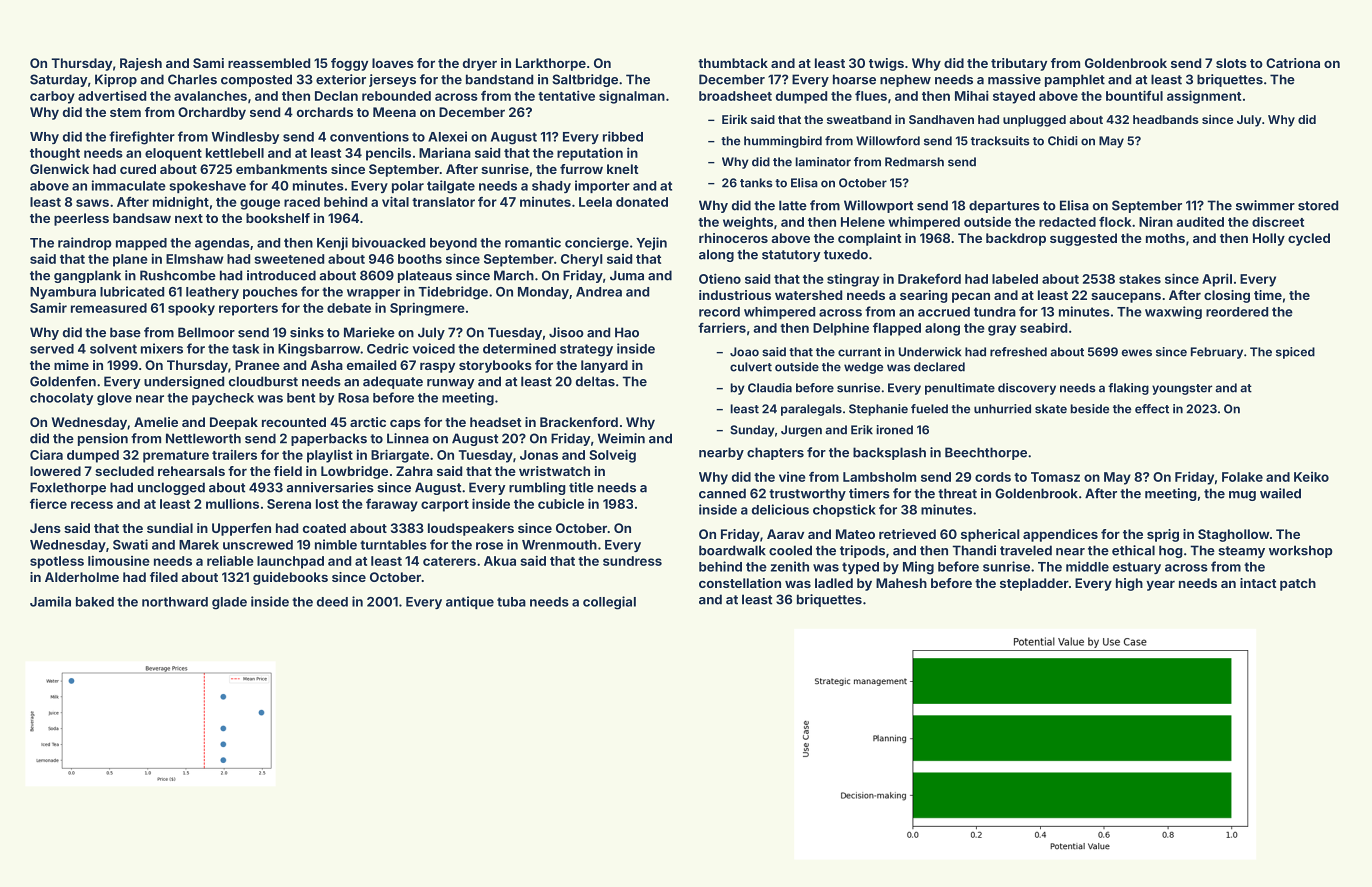  Describe the element at coordinates (1242, 477) in the document. I see `Folake` at that location.
